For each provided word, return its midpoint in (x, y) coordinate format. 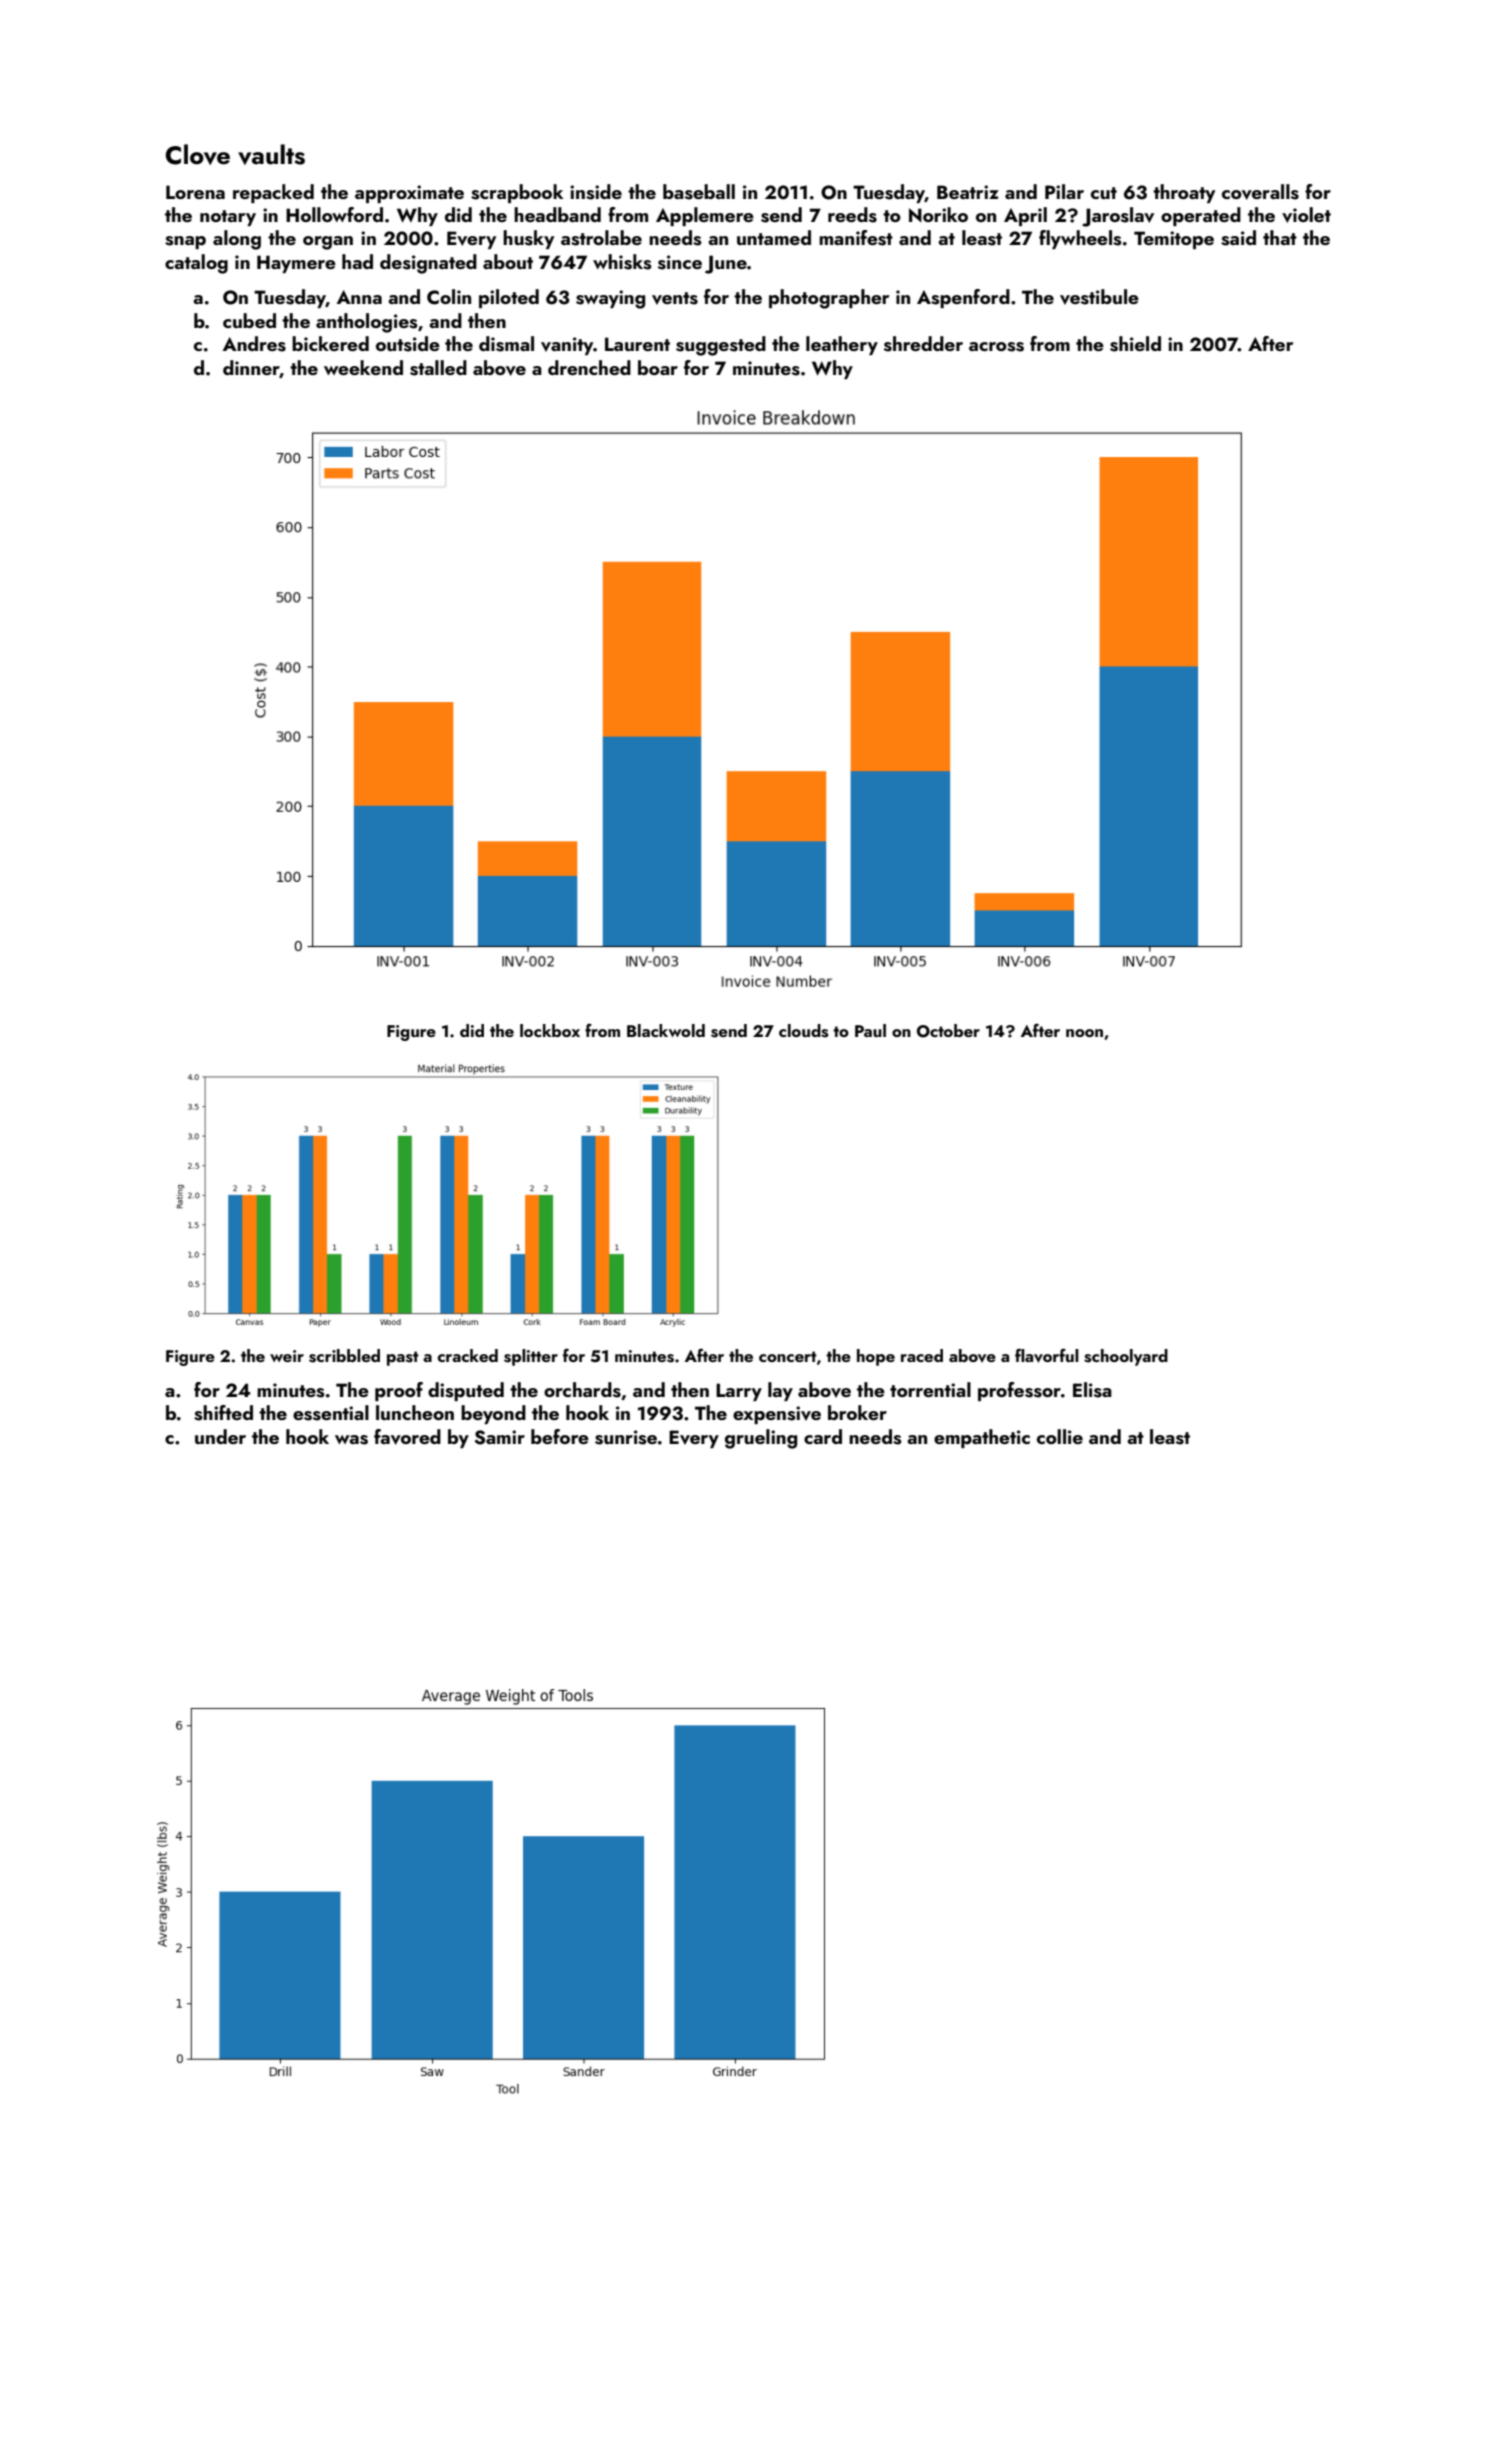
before (560, 1436)
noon (1084, 1033)
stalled (438, 368)
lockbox (550, 1030)
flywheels (1080, 239)
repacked (273, 193)
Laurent (637, 344)
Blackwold (666, 1030)
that (1280, 237)
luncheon (415, 1412)
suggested (721, 346)
